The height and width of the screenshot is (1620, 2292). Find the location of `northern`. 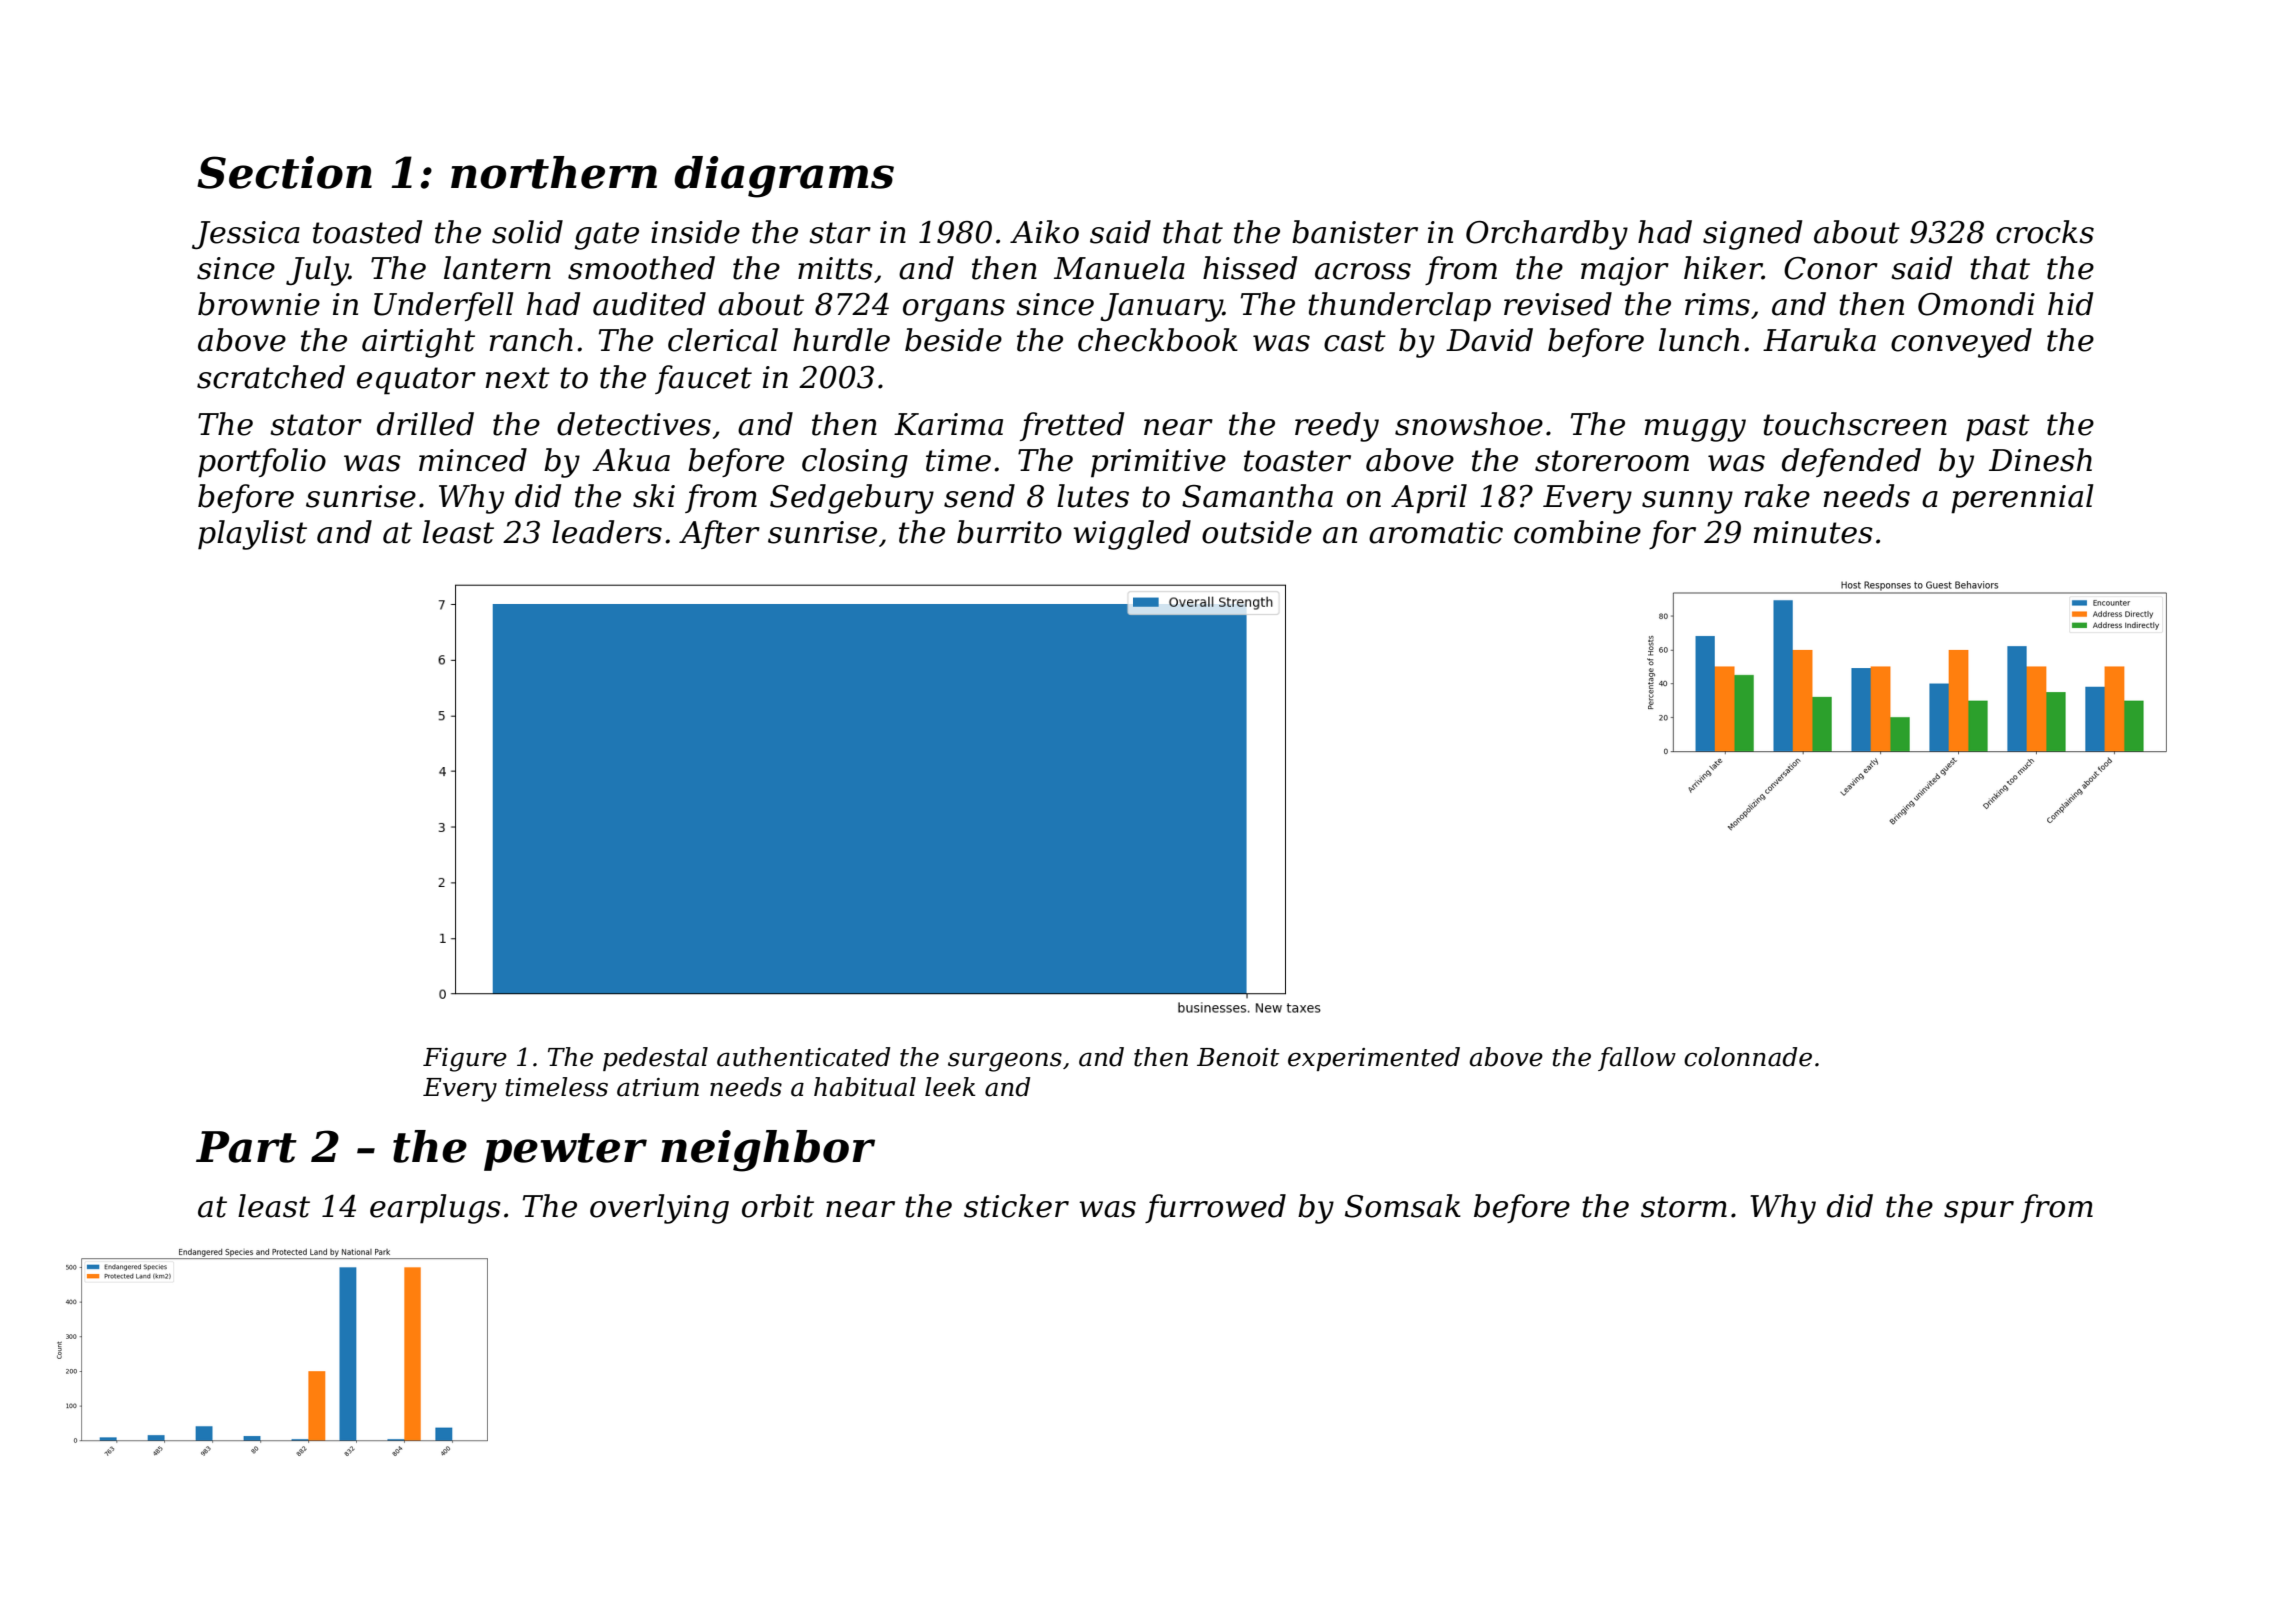

northern is located at coordinates (554, 172).
